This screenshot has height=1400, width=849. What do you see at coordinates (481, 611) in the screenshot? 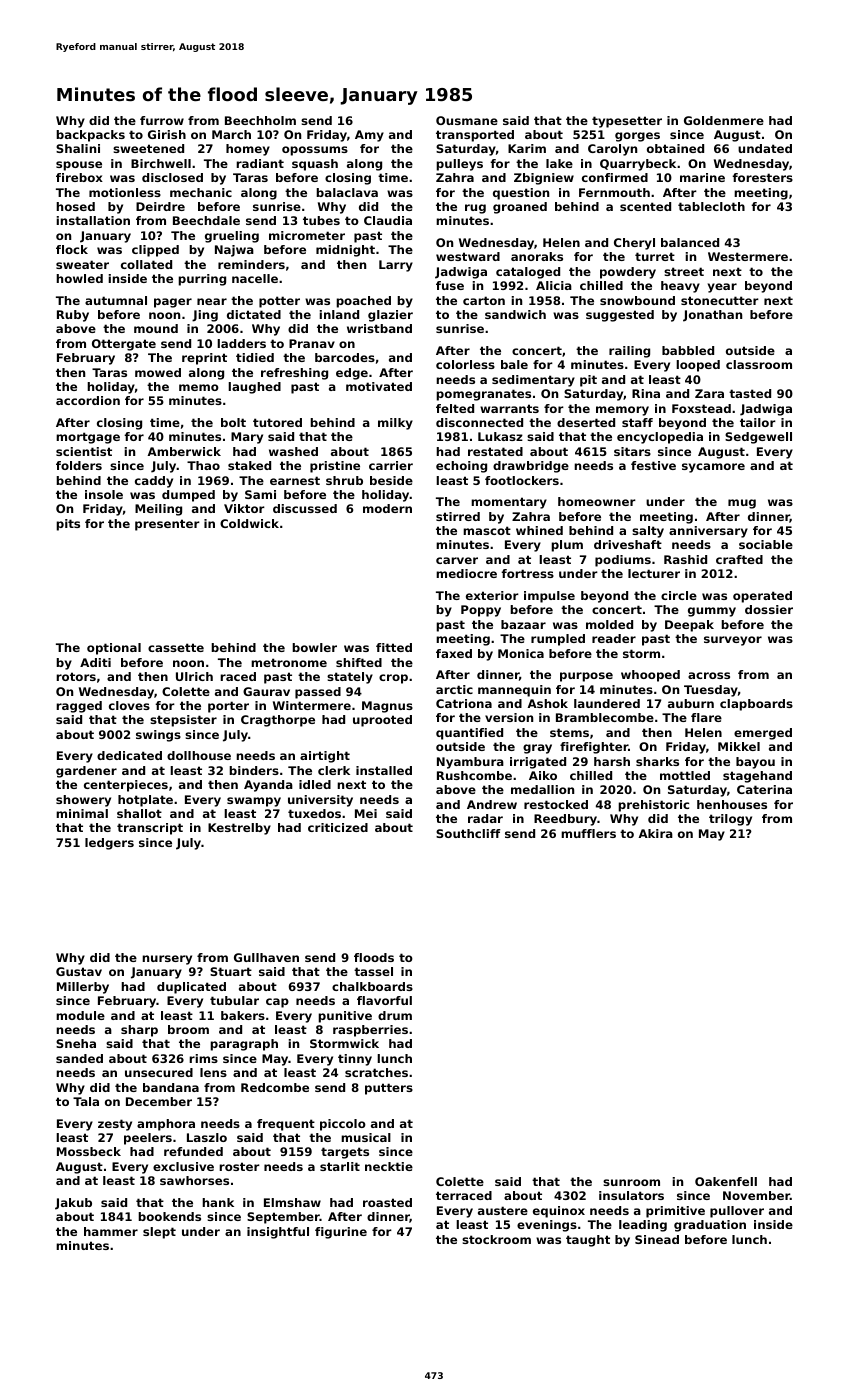
I see `Poppy` at bounding box center [481, 611].
